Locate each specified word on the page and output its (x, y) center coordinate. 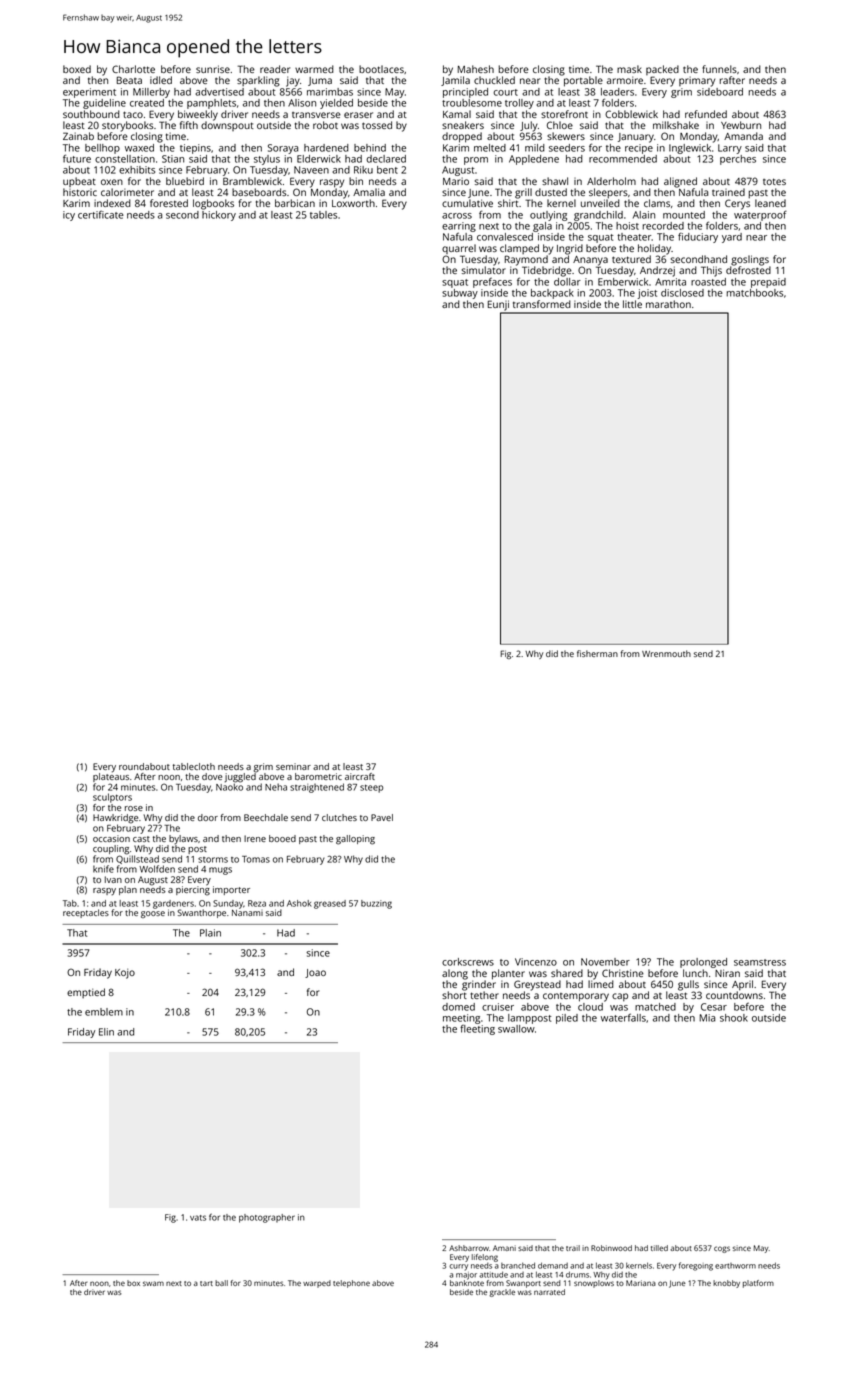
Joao (315, 973)
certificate (101, 214)
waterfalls (623, 1017)
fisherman (597, 653)
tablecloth (194, 766)
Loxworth (353, 203)
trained (728, 192)
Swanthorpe (201, 913)
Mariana (641, 1283)
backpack (552, 294)
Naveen (311, 170)
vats (198, 1218)
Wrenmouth (666, 653)
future (77, 158)
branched (518, 1265)
